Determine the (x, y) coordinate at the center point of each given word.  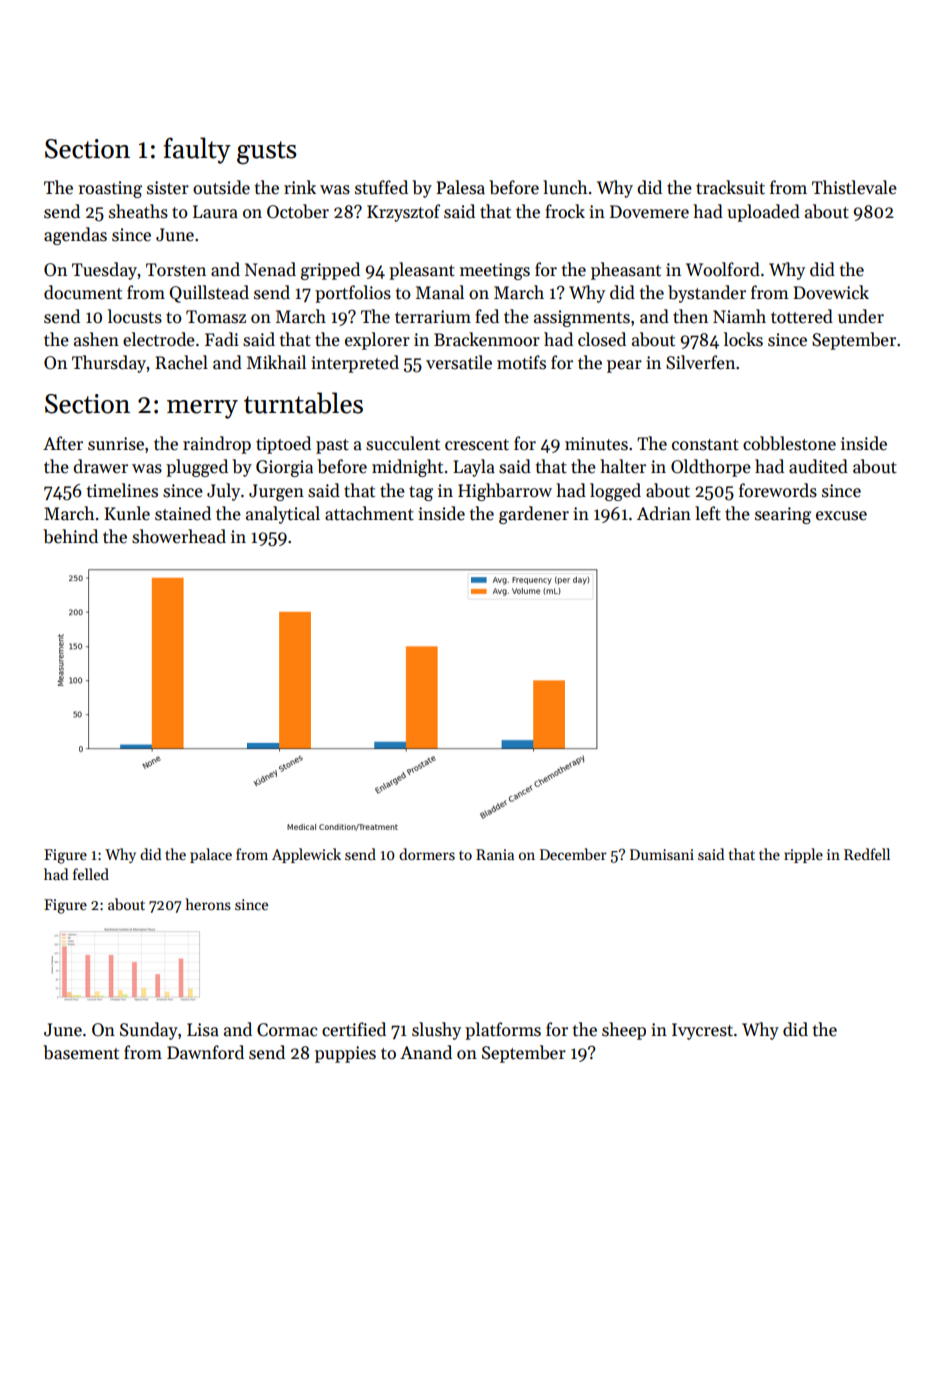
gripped (330, 271)
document (83, 292)
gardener (534, 515)
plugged (197, 468)
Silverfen (700, 362)
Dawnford (205, 1052)
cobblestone (789, 443)
